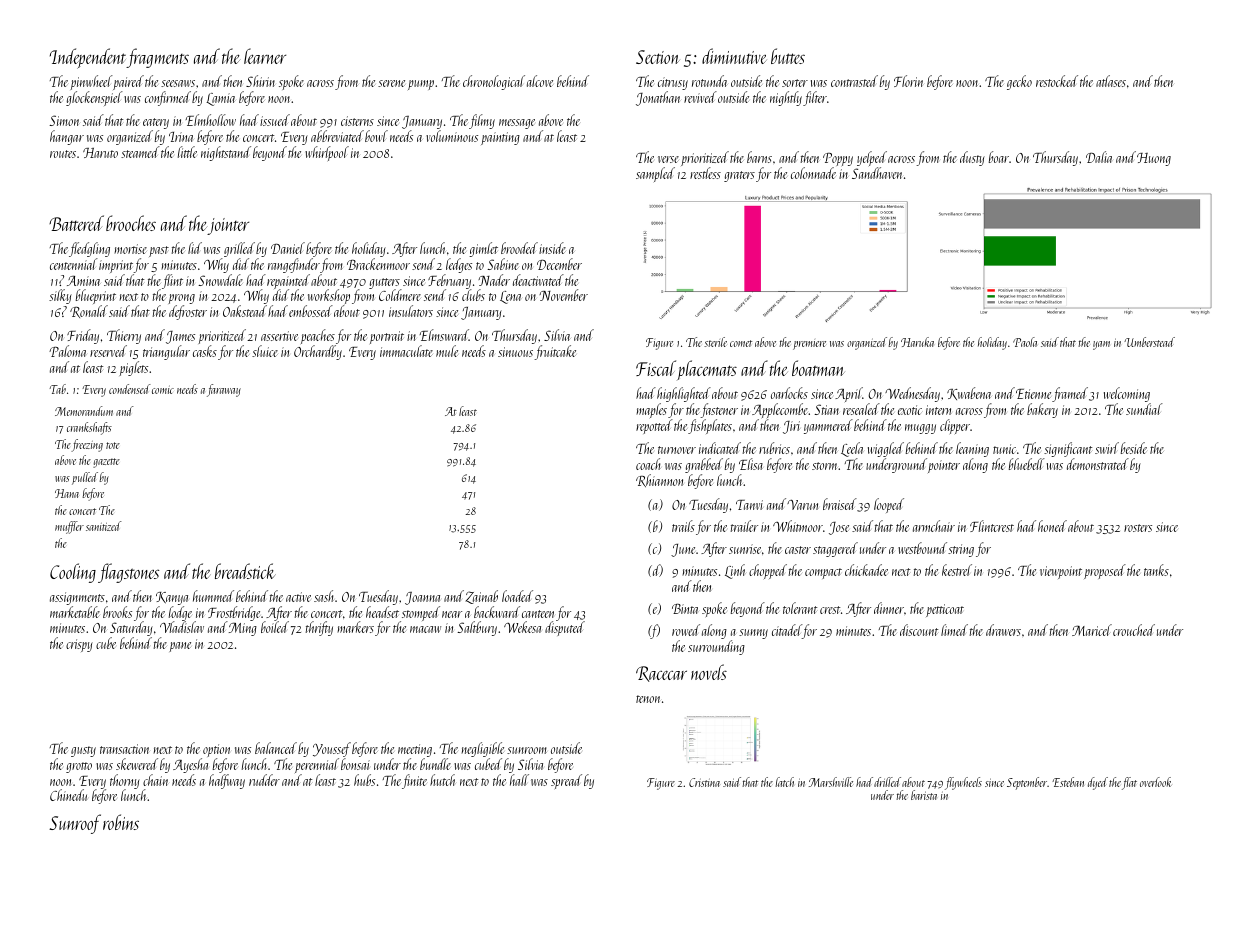  Describe the element at coordinates (224, 390) in the screenshot. I see `faraway` at that location.
